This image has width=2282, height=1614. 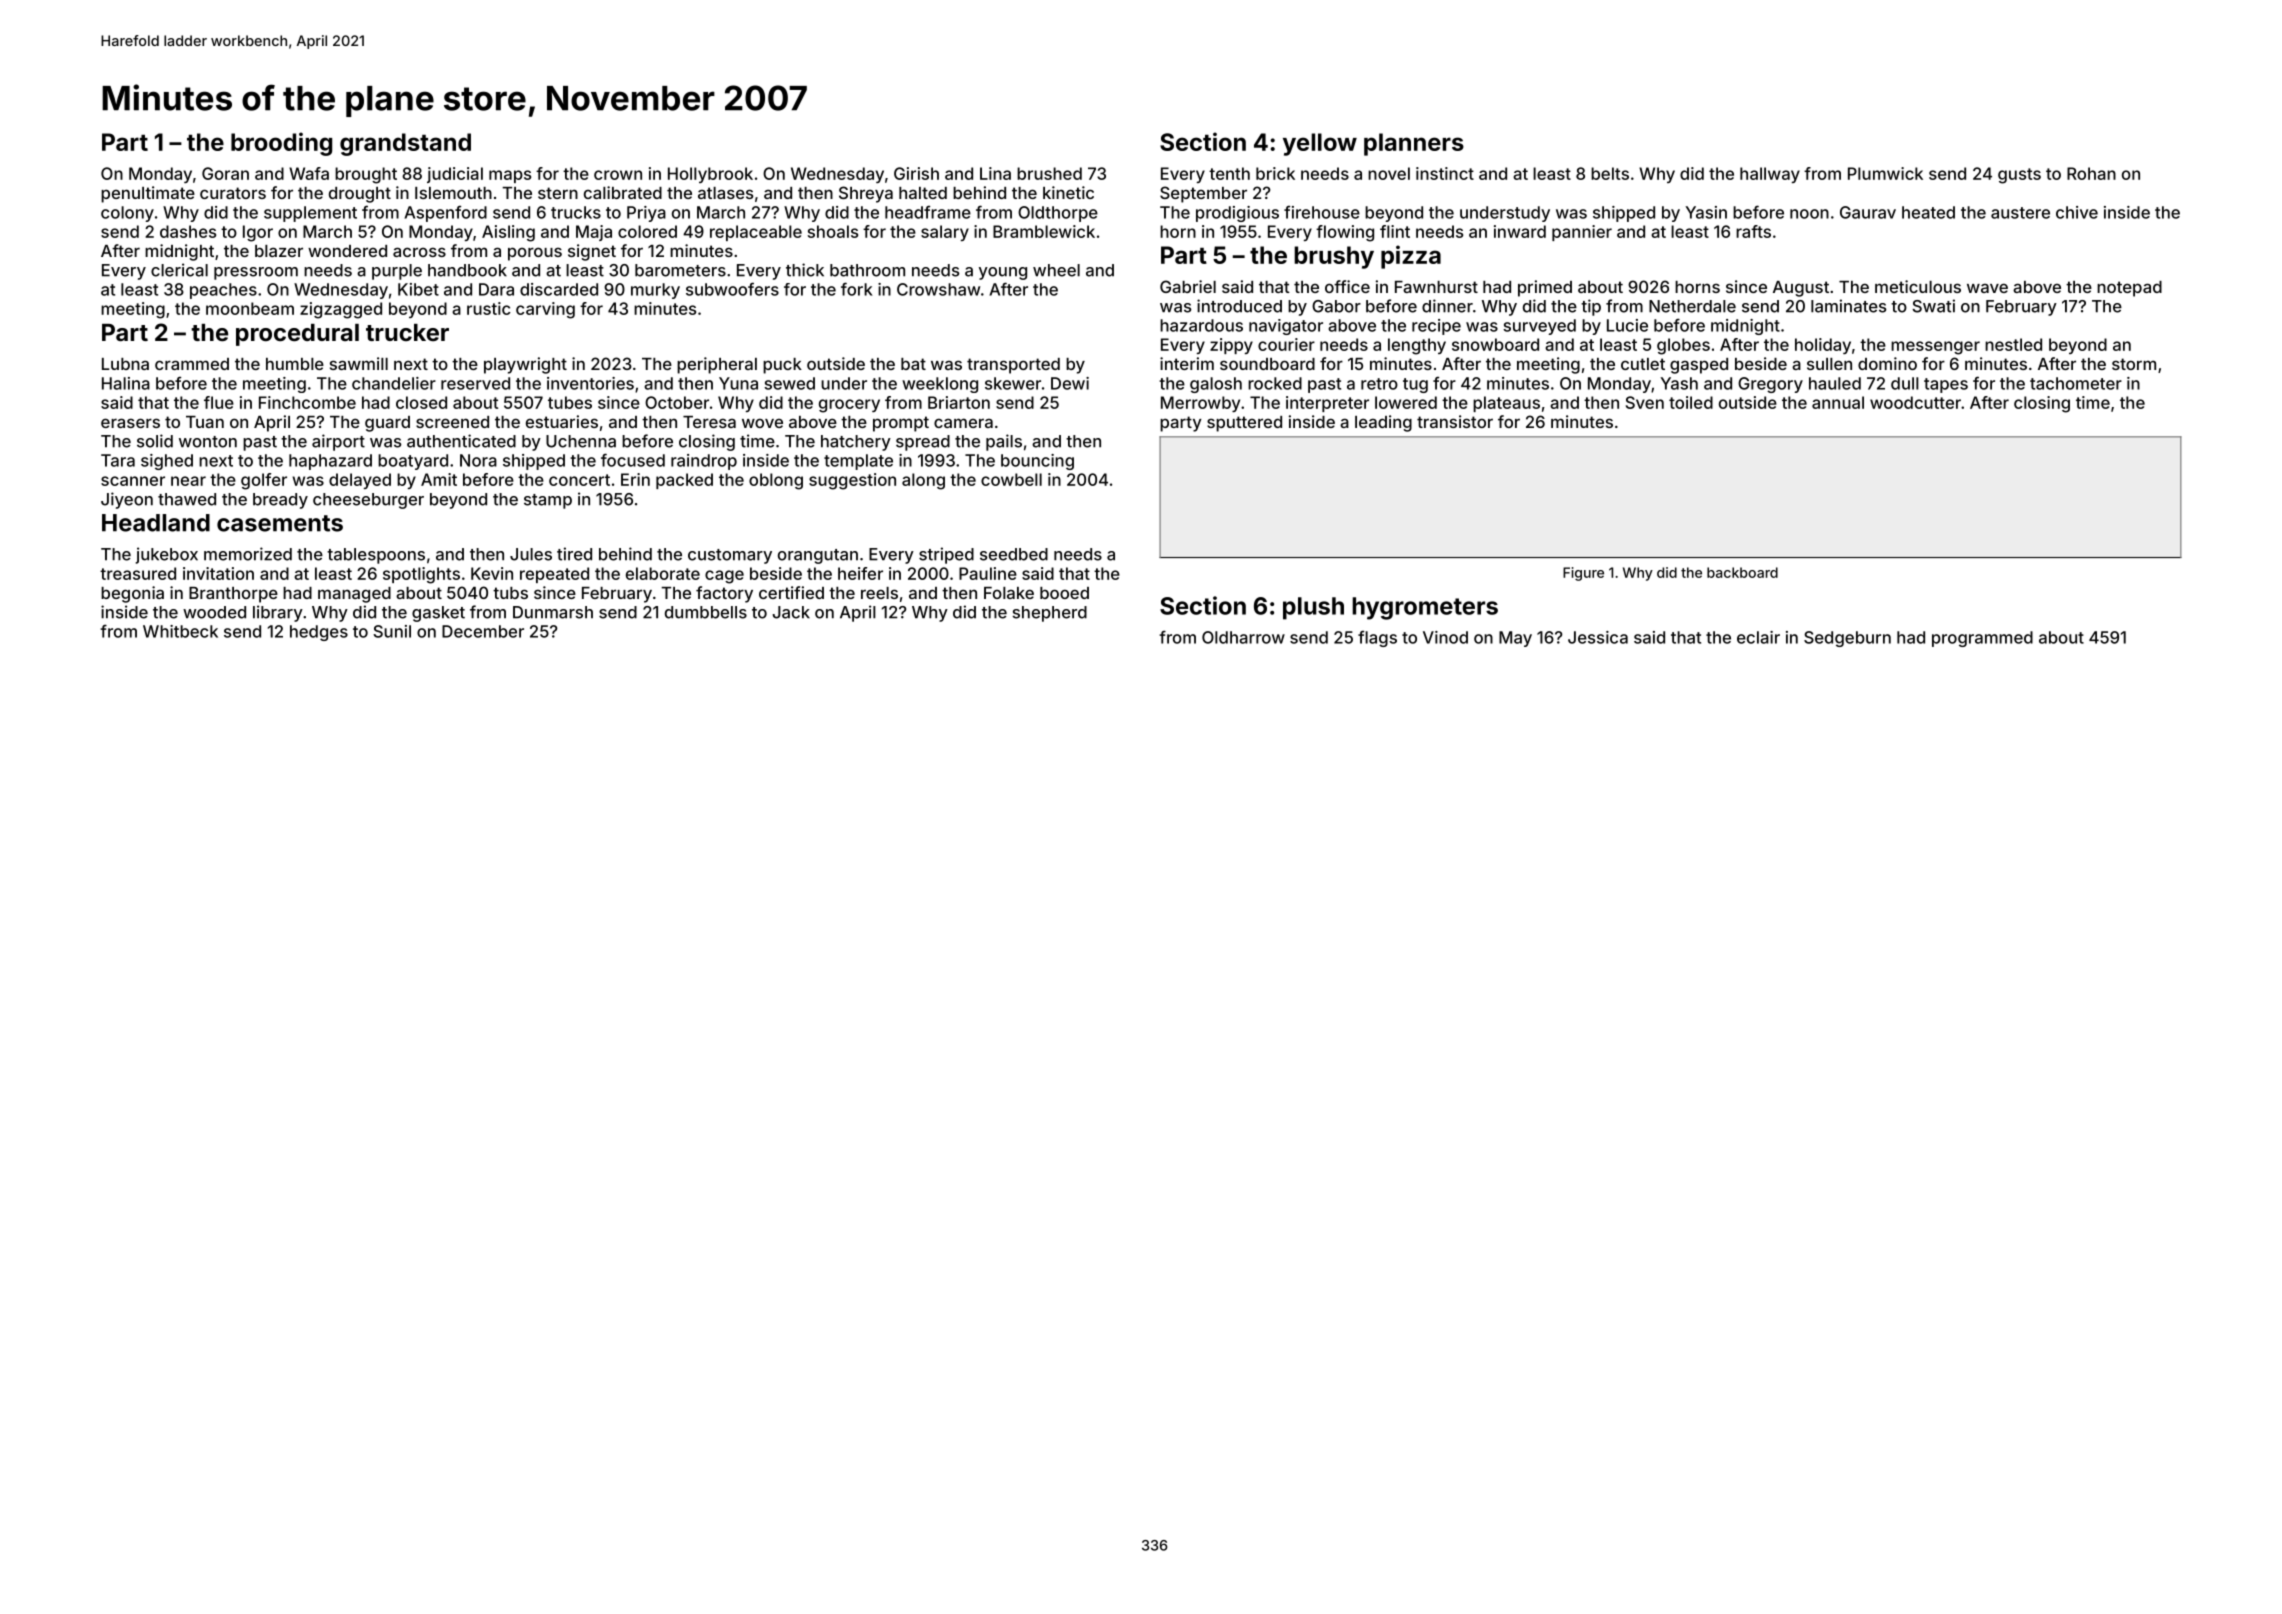 I want to click on reserved, so click(x=475, y=383).
